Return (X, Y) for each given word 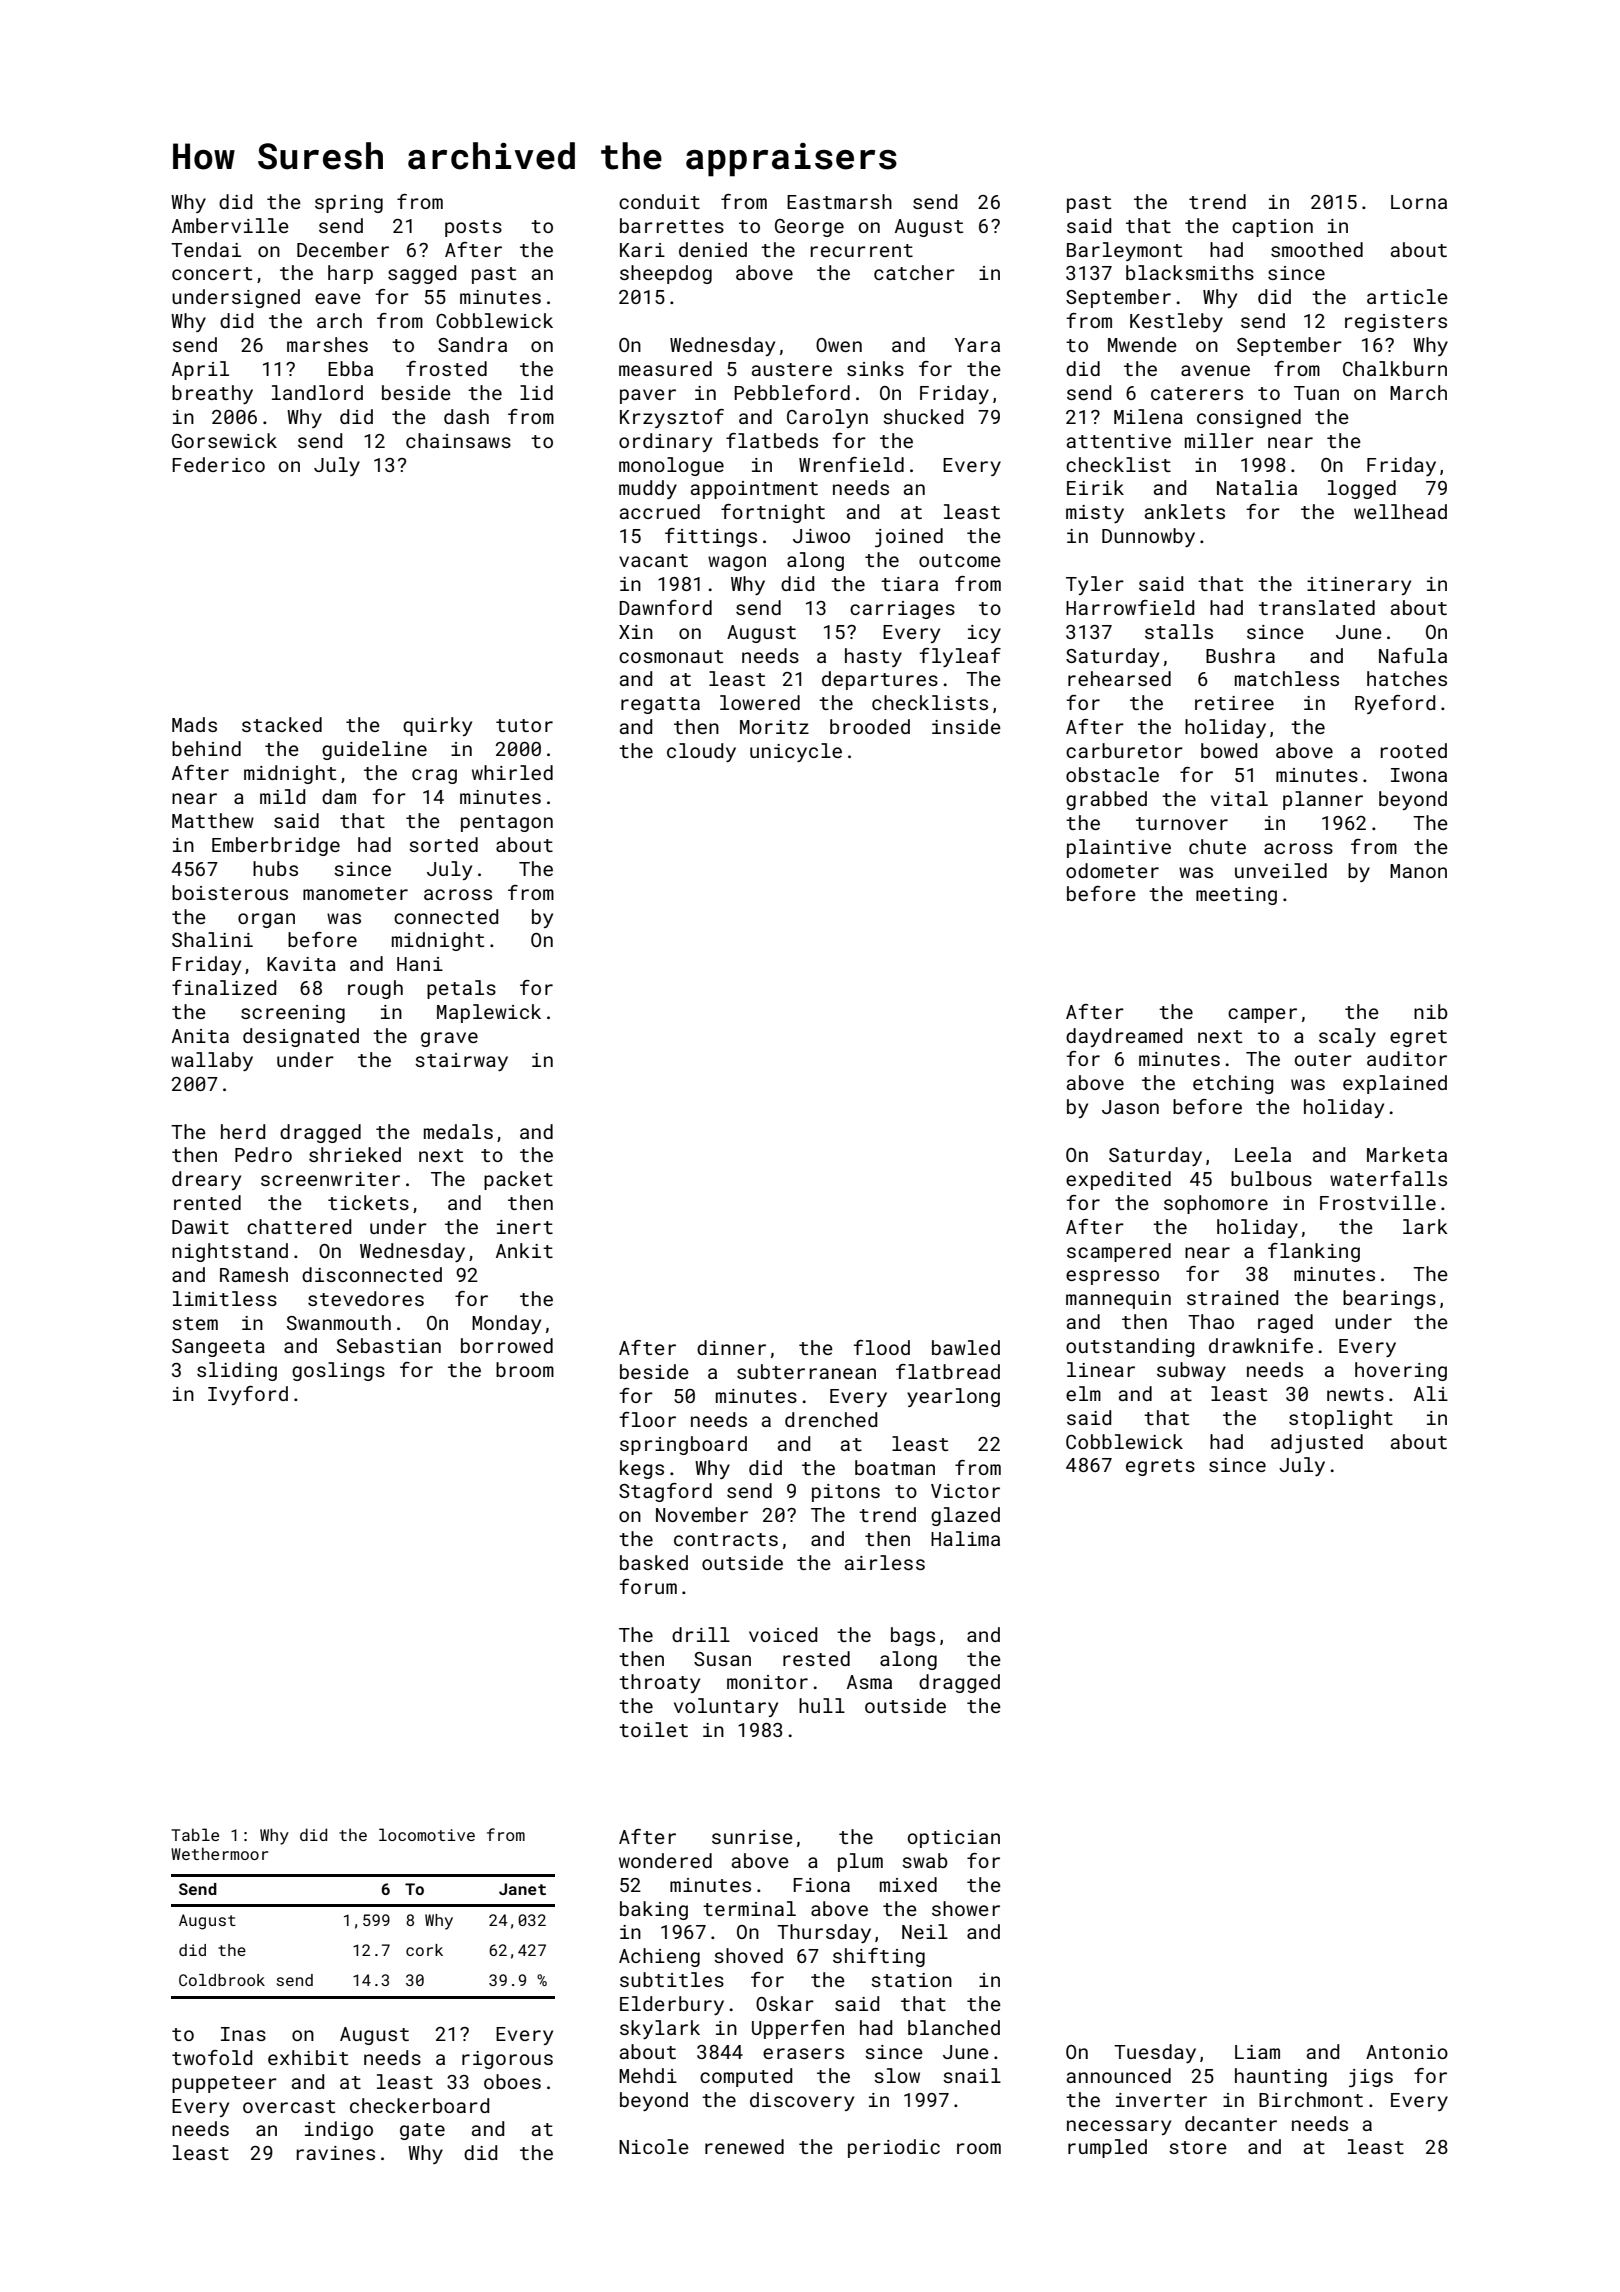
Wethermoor (219, 1853)
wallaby (212, 1061)
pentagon (507, 823)
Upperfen (798, 2029)
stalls (1179, 631)
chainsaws (458, 440)
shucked (923, 416)
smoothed (1317, 249)
